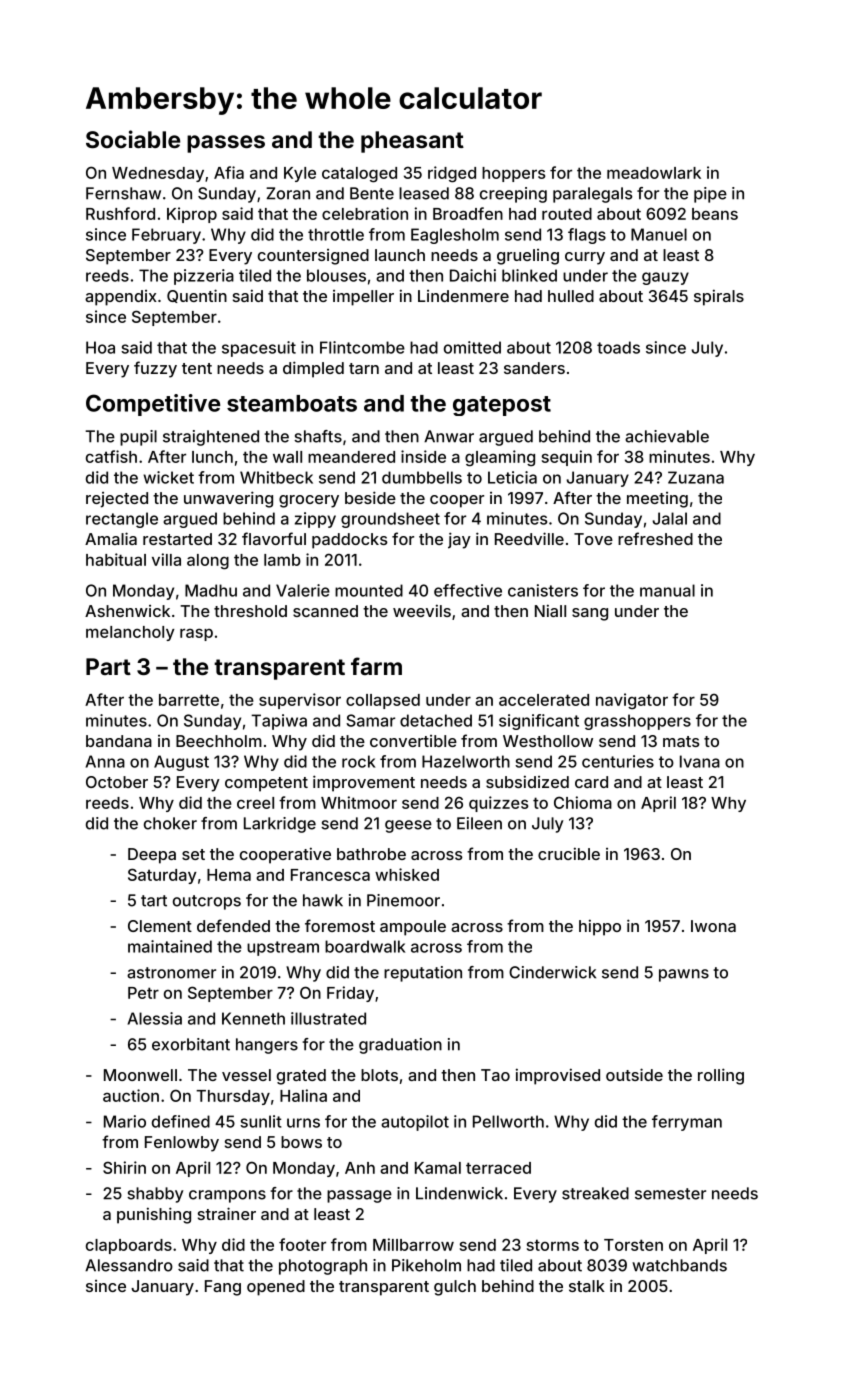 This document has width=849, height=1400. Describe the element at coordinates (400, 255) in the document. I see `launch` at that location.
